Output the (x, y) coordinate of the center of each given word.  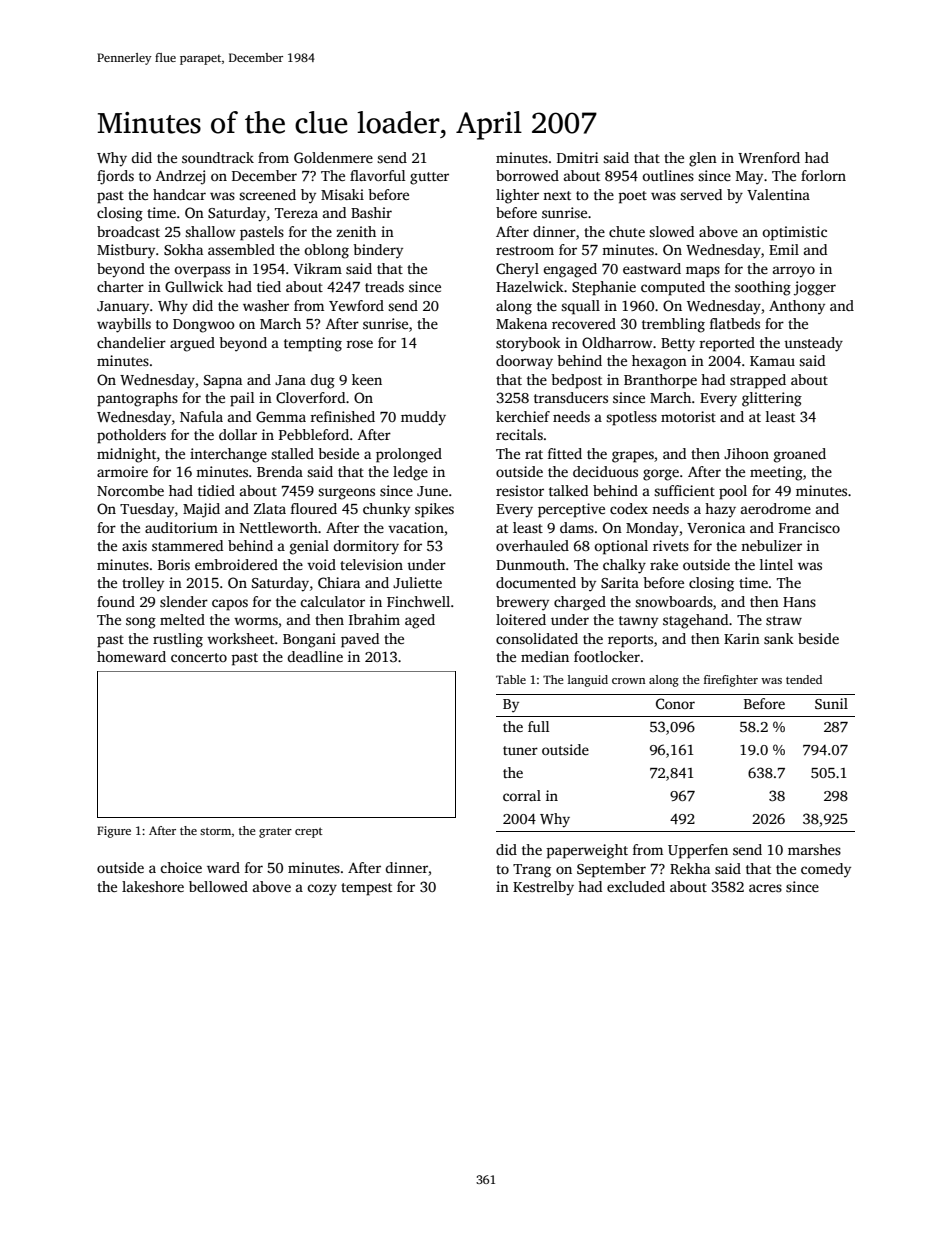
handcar (179, 194)
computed (673, 288)
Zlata (270, 508)
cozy (322, 890)
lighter (517, 196)
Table (511, 679)
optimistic (794, 233)
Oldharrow (617, 342)
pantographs (137, 399)
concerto (199, 657)
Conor (675, 703)
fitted (565, 453)
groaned (800, 455)
